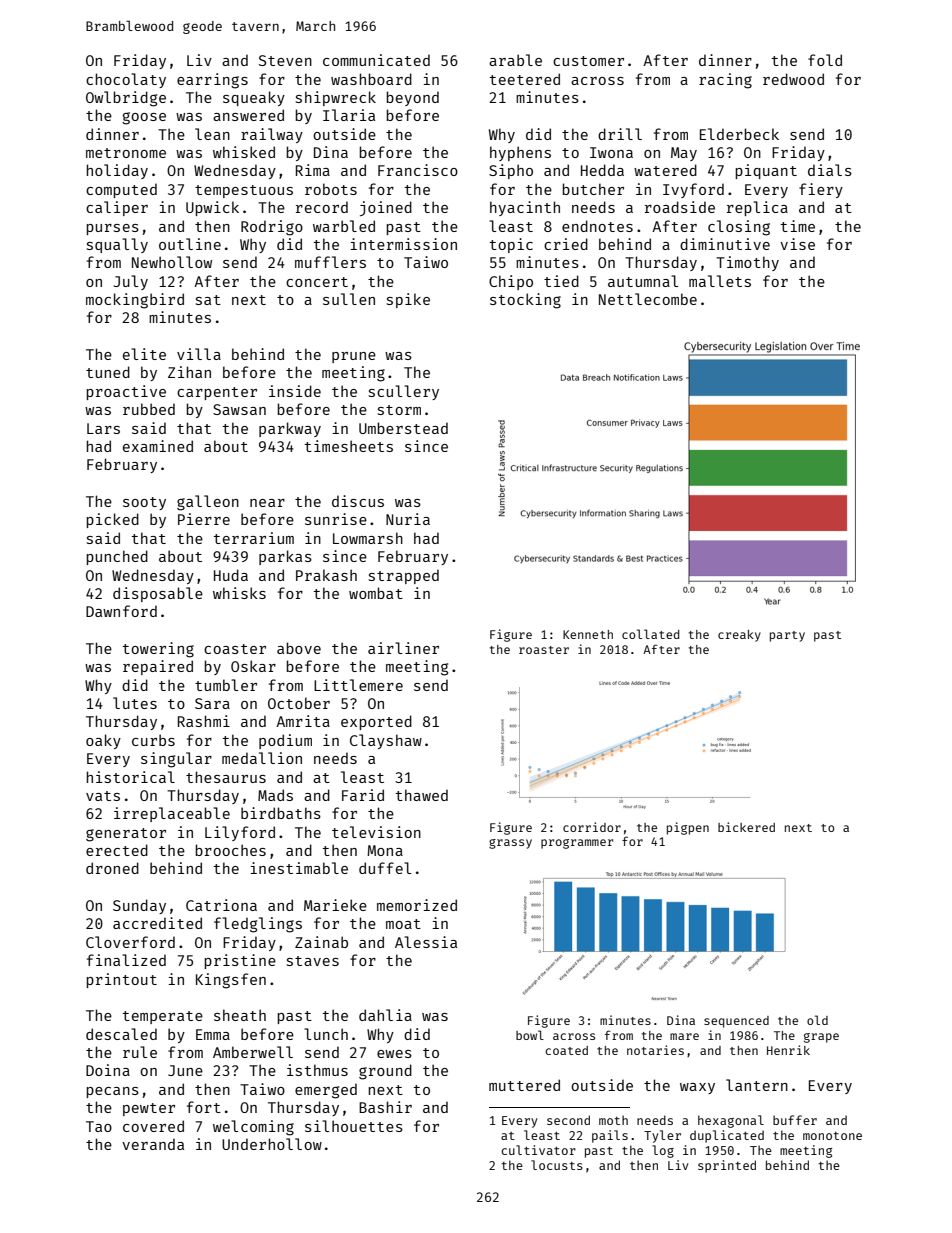 The height and width of the screenshot is (1233, 952). I want to click on fold, so click(825, 60).
